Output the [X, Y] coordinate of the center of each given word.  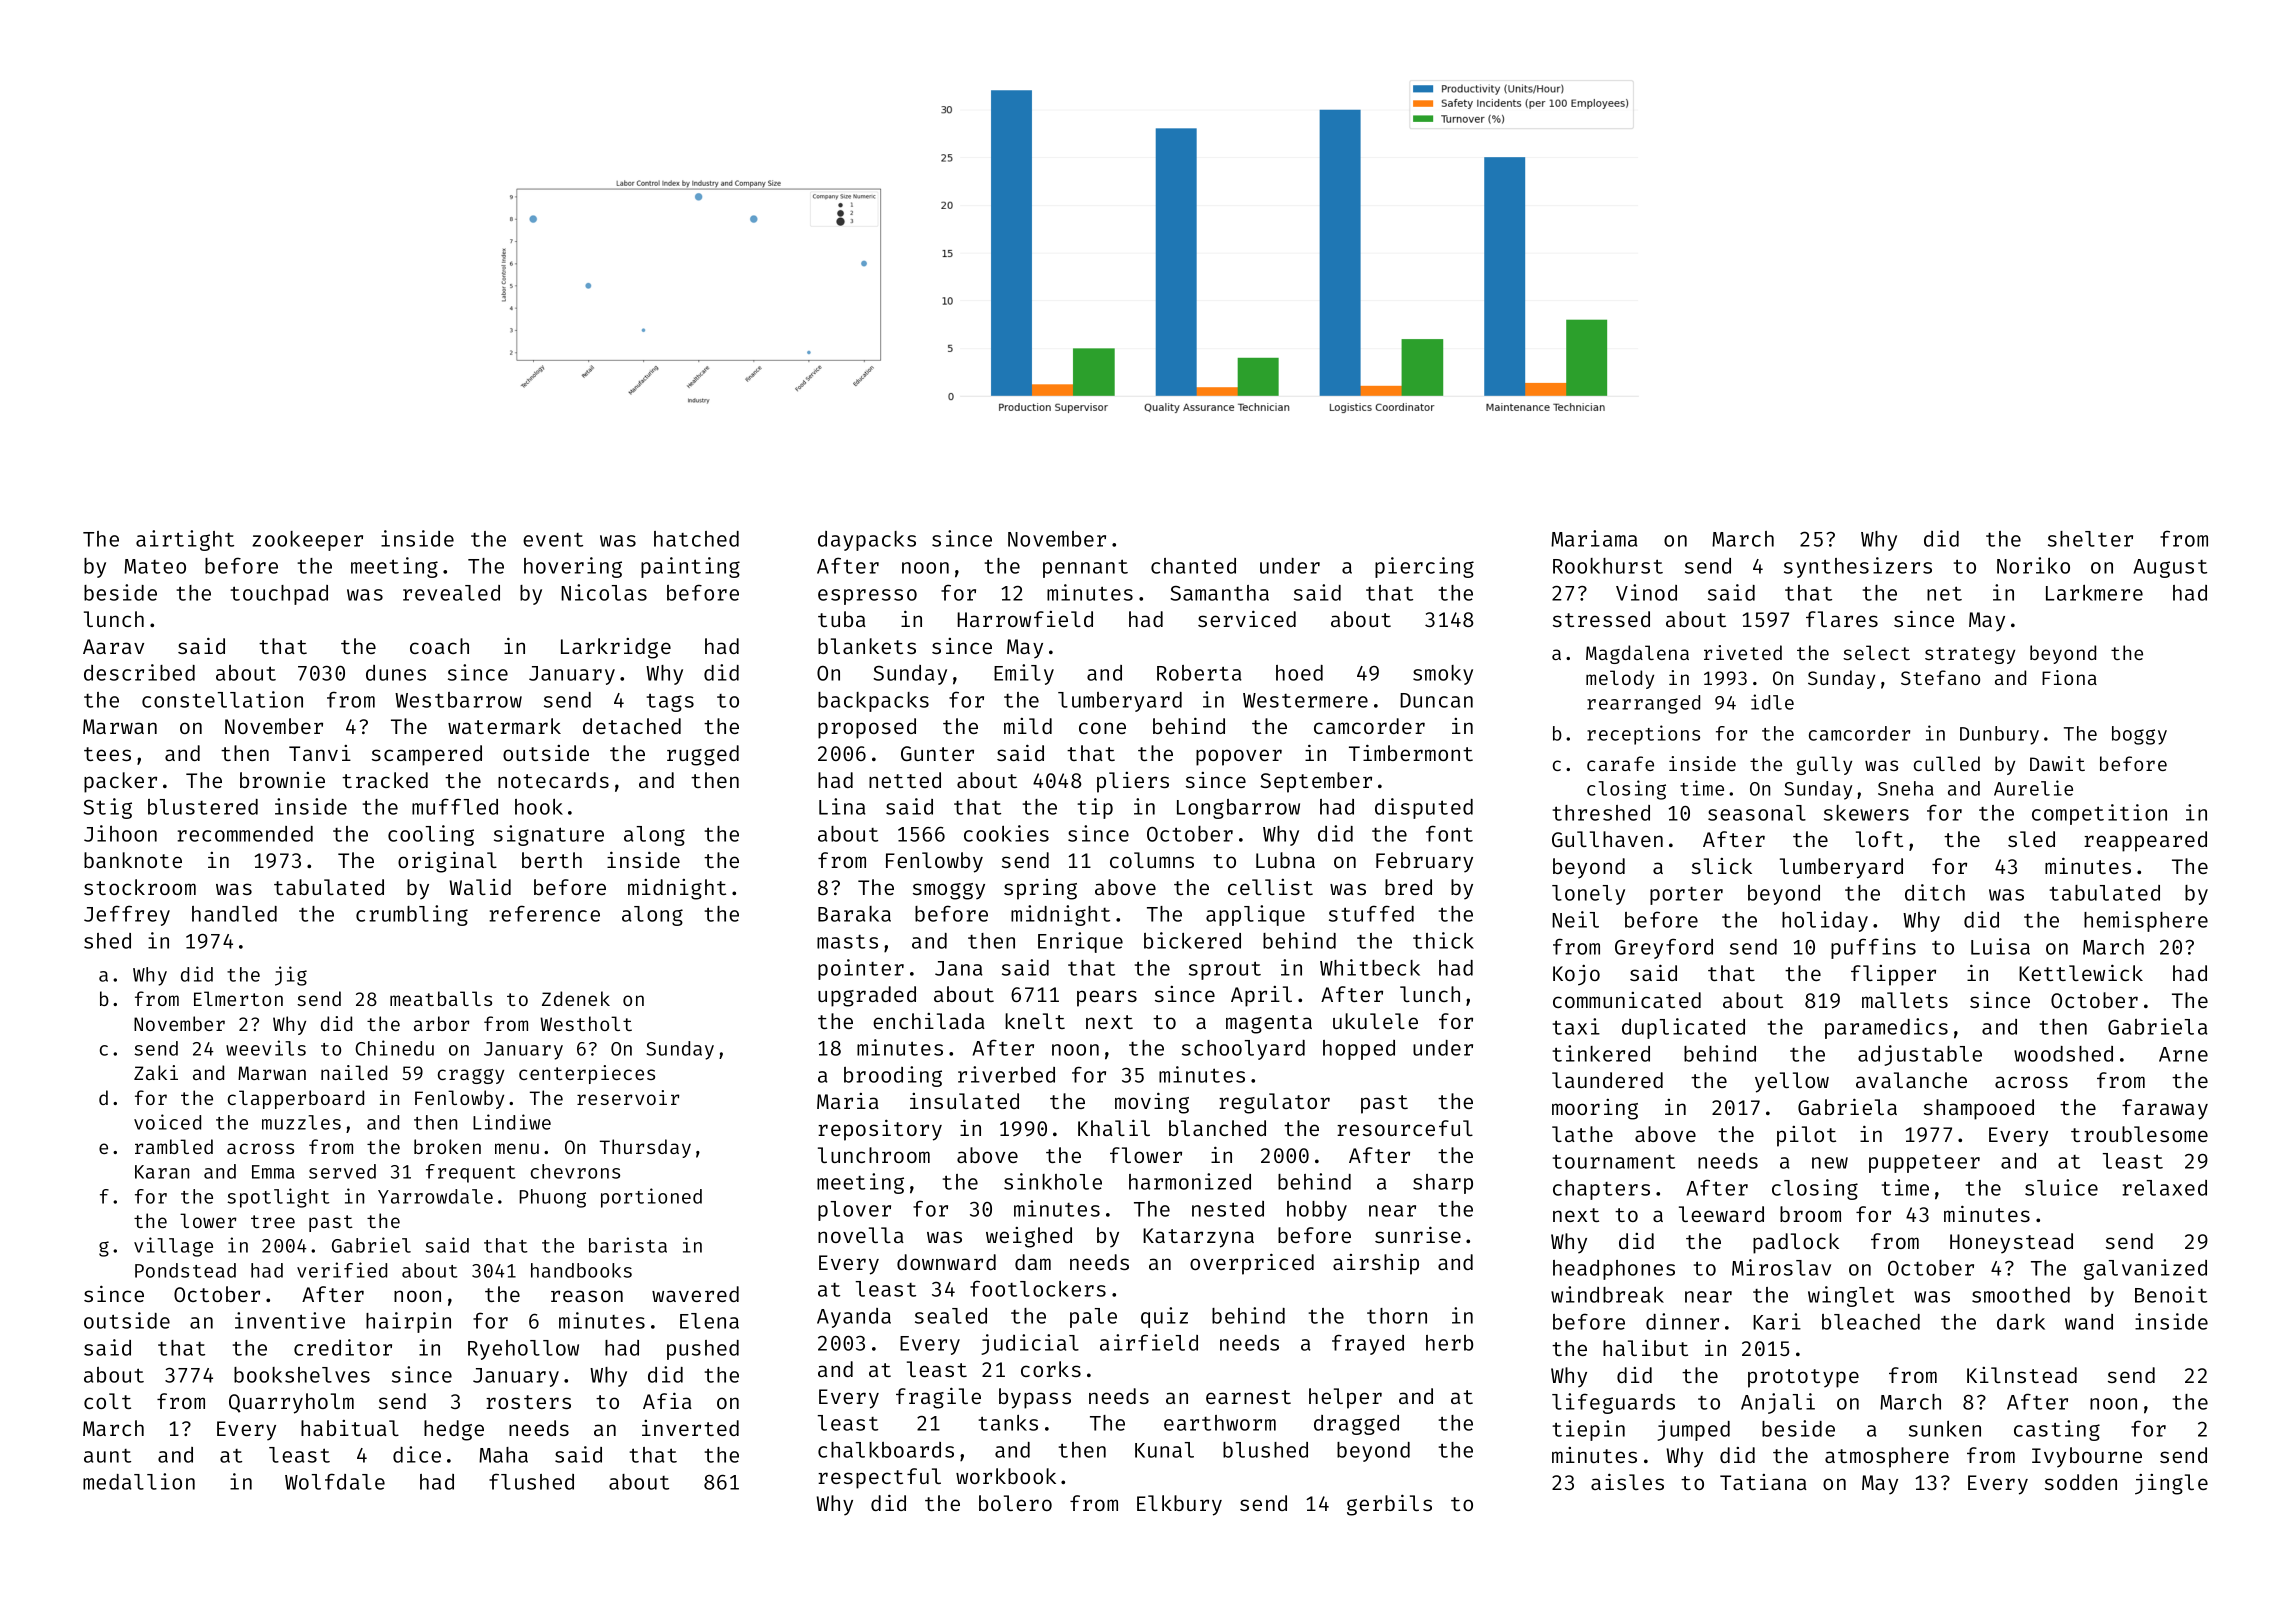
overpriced [1252, 1264]
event [553, 540]
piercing [1424, 567]
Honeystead [2011, 1243]
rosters [528, 1402]
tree [273, 1221]
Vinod [1646, 592]
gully [1824, 765]
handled [234, 914]
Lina [842, 806]
